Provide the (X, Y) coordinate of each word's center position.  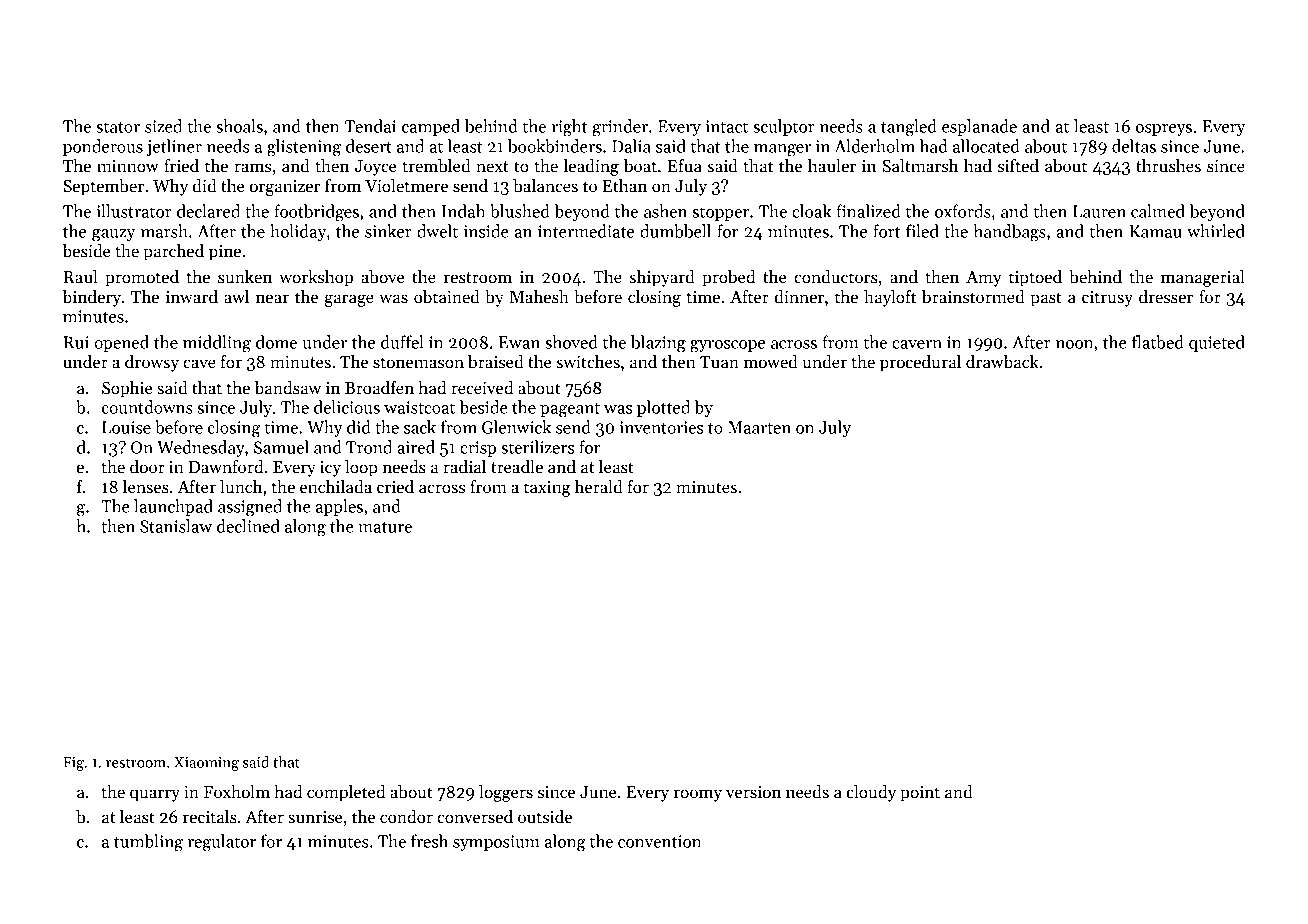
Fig (73, 764)
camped (431, 127)
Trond (369, 447)
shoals (239, 126)
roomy (698, 795)
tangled (909, 128)
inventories (661, 427)
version (753, 792)
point (920, 794)
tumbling (148, 843)
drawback (1002, 362)
